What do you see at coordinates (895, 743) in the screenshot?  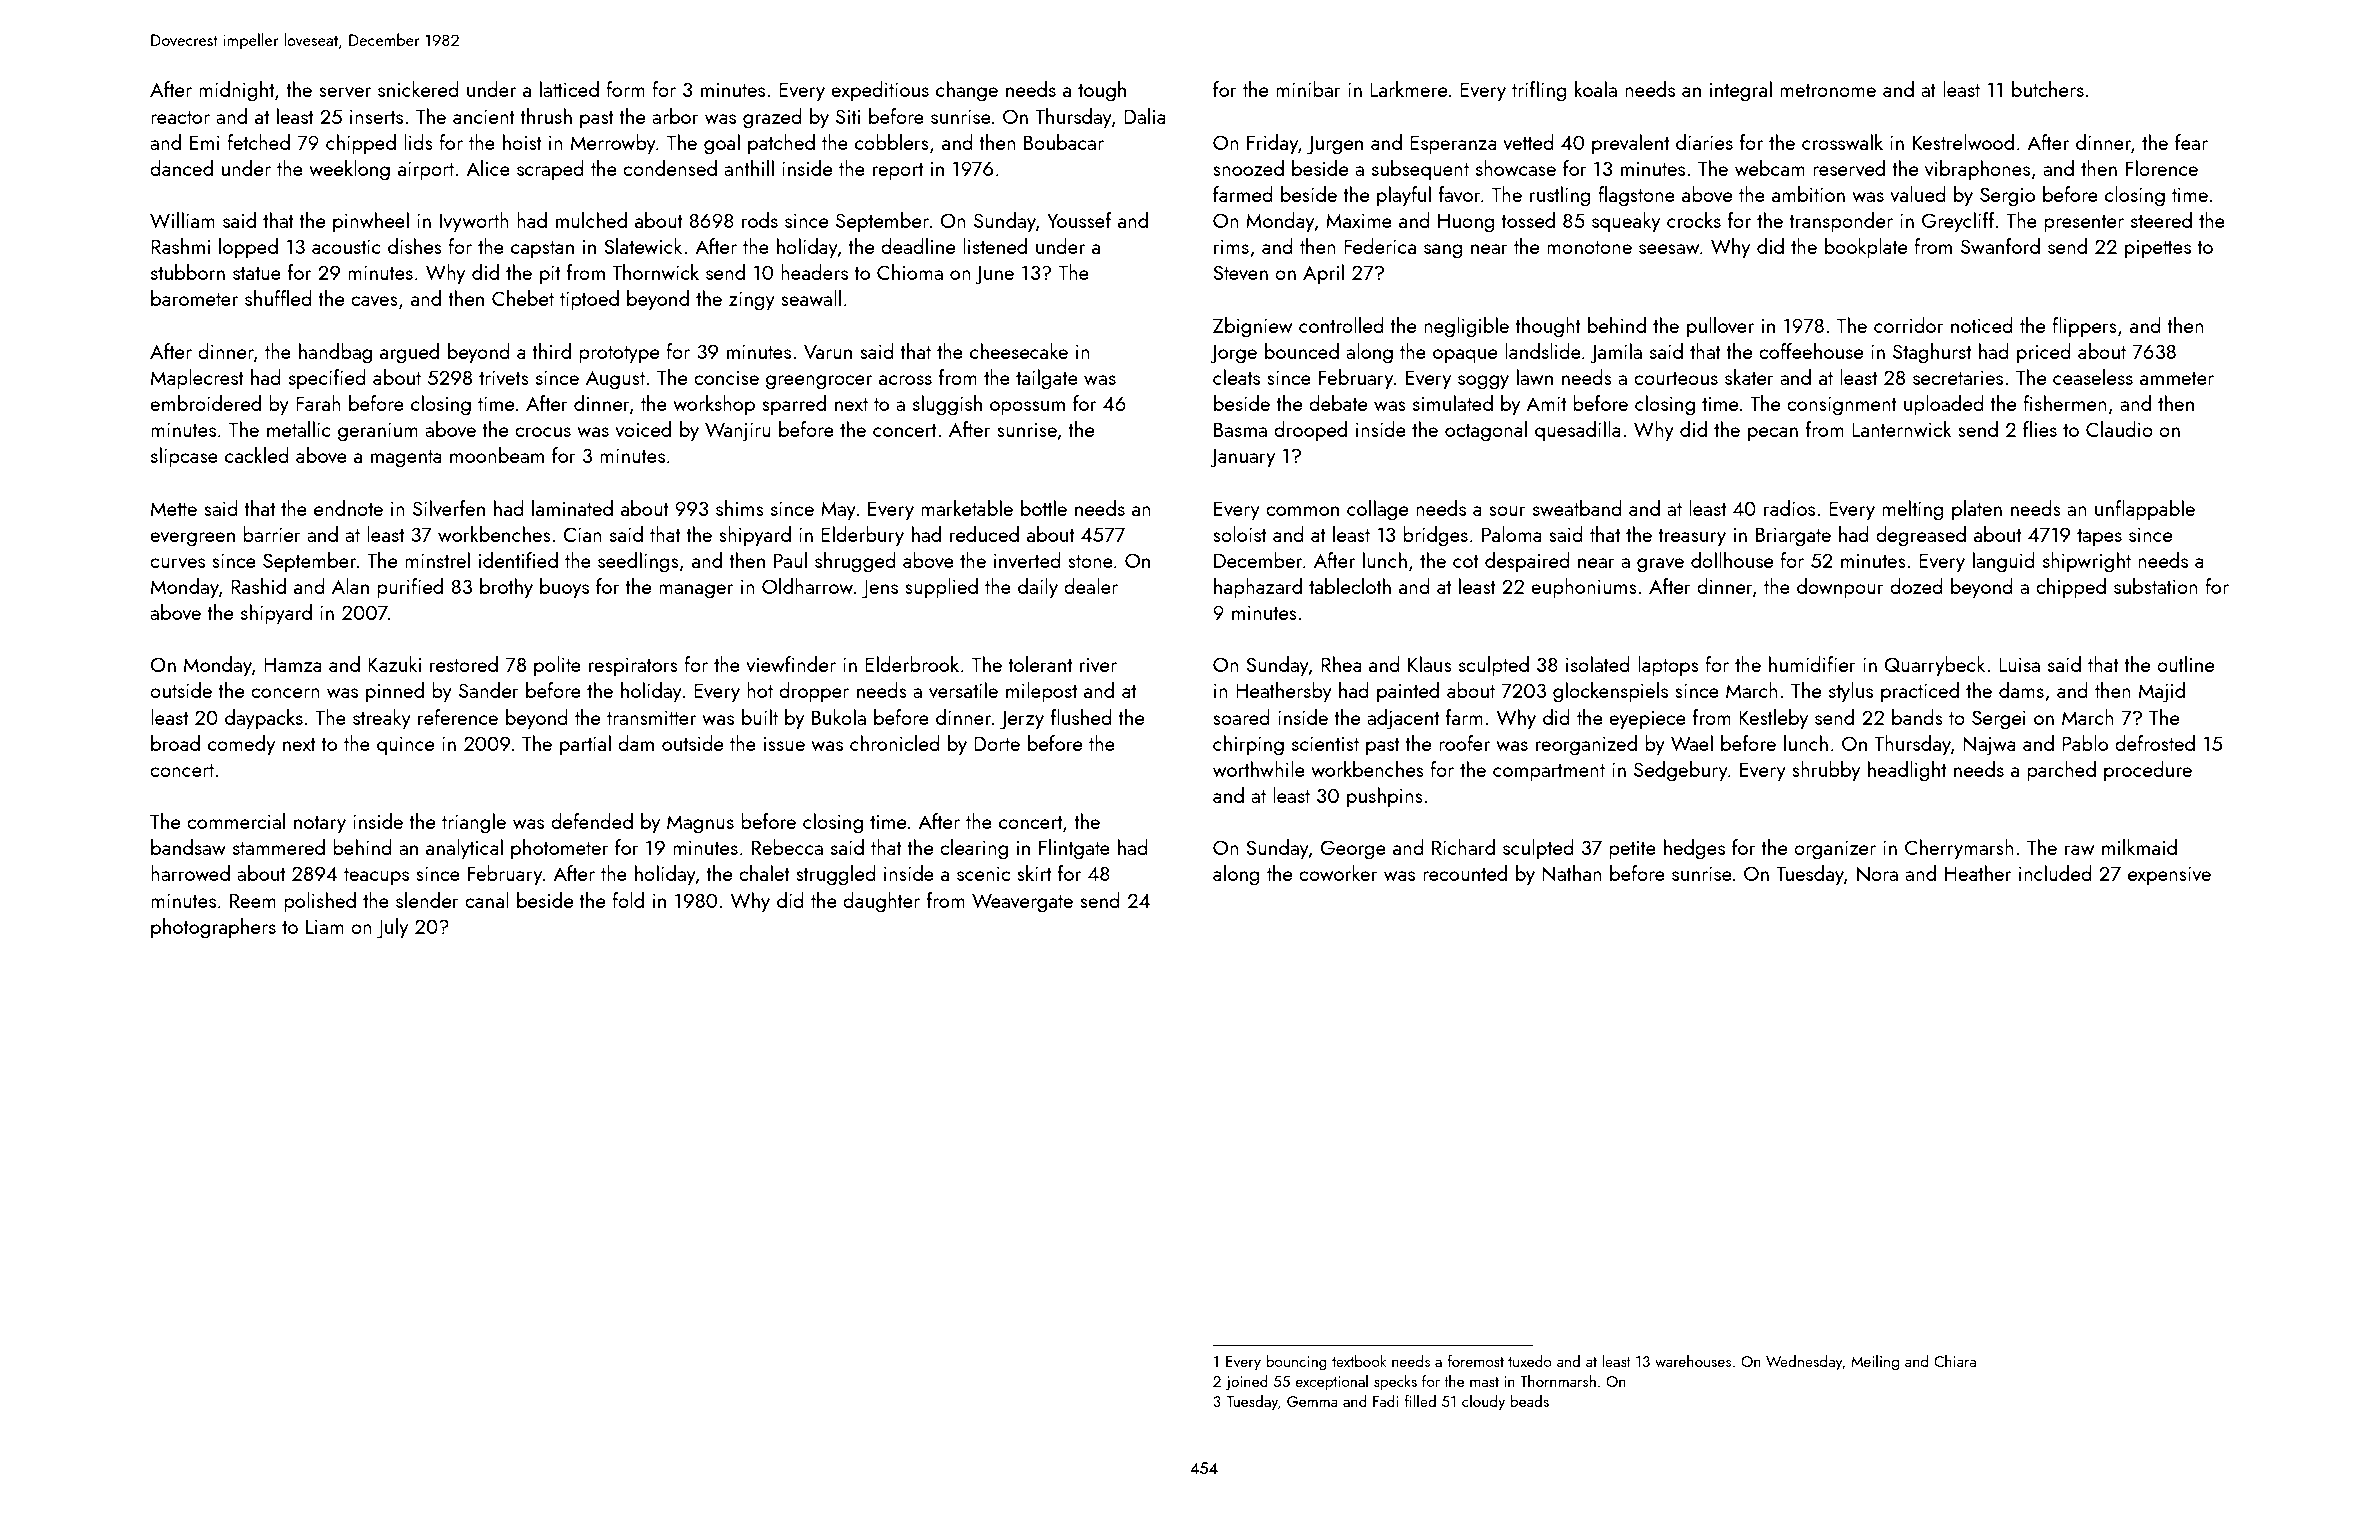 I see `chronicled` at bounding box center [895, 743].
